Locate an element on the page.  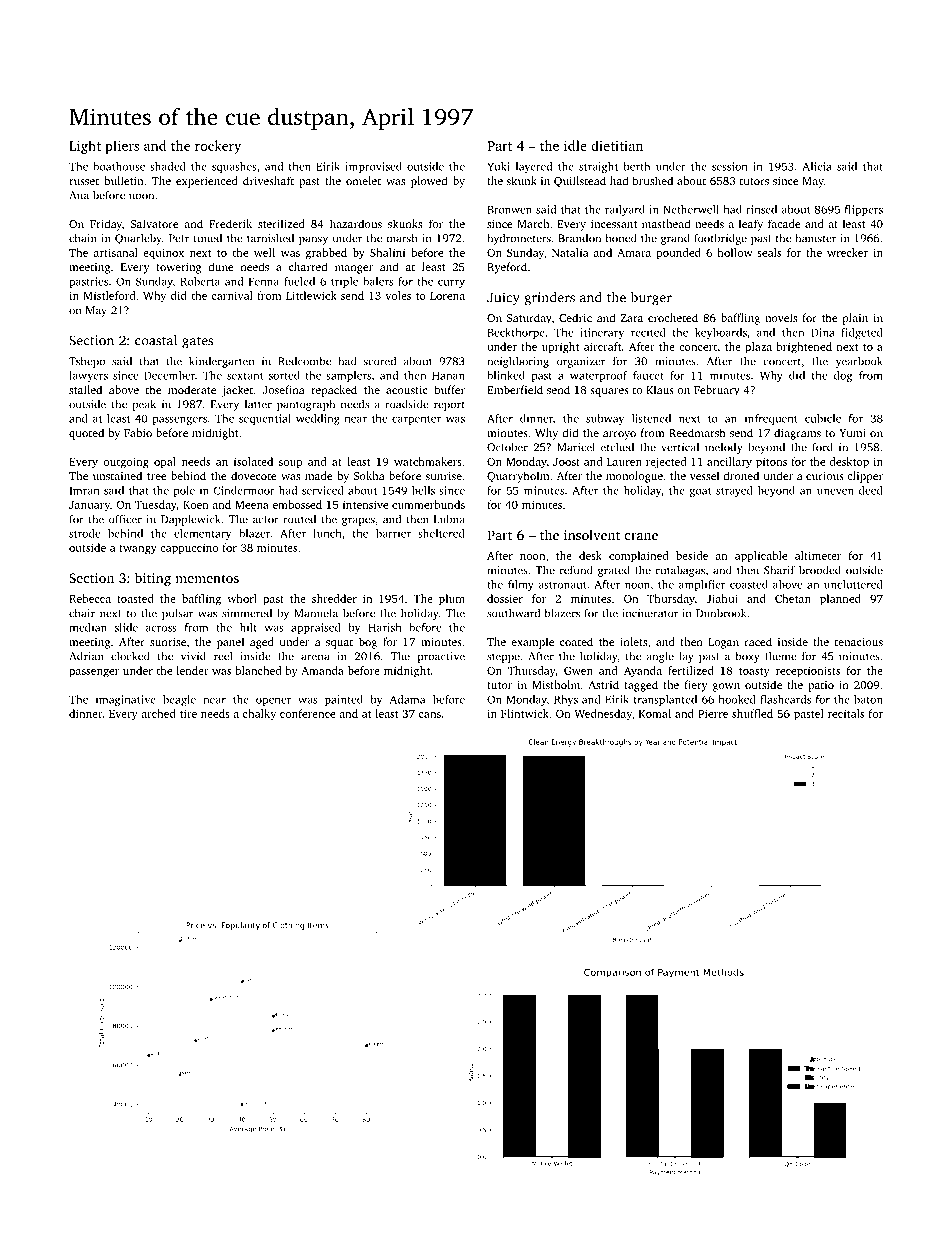
charred is located at coordinates (308, 266).
